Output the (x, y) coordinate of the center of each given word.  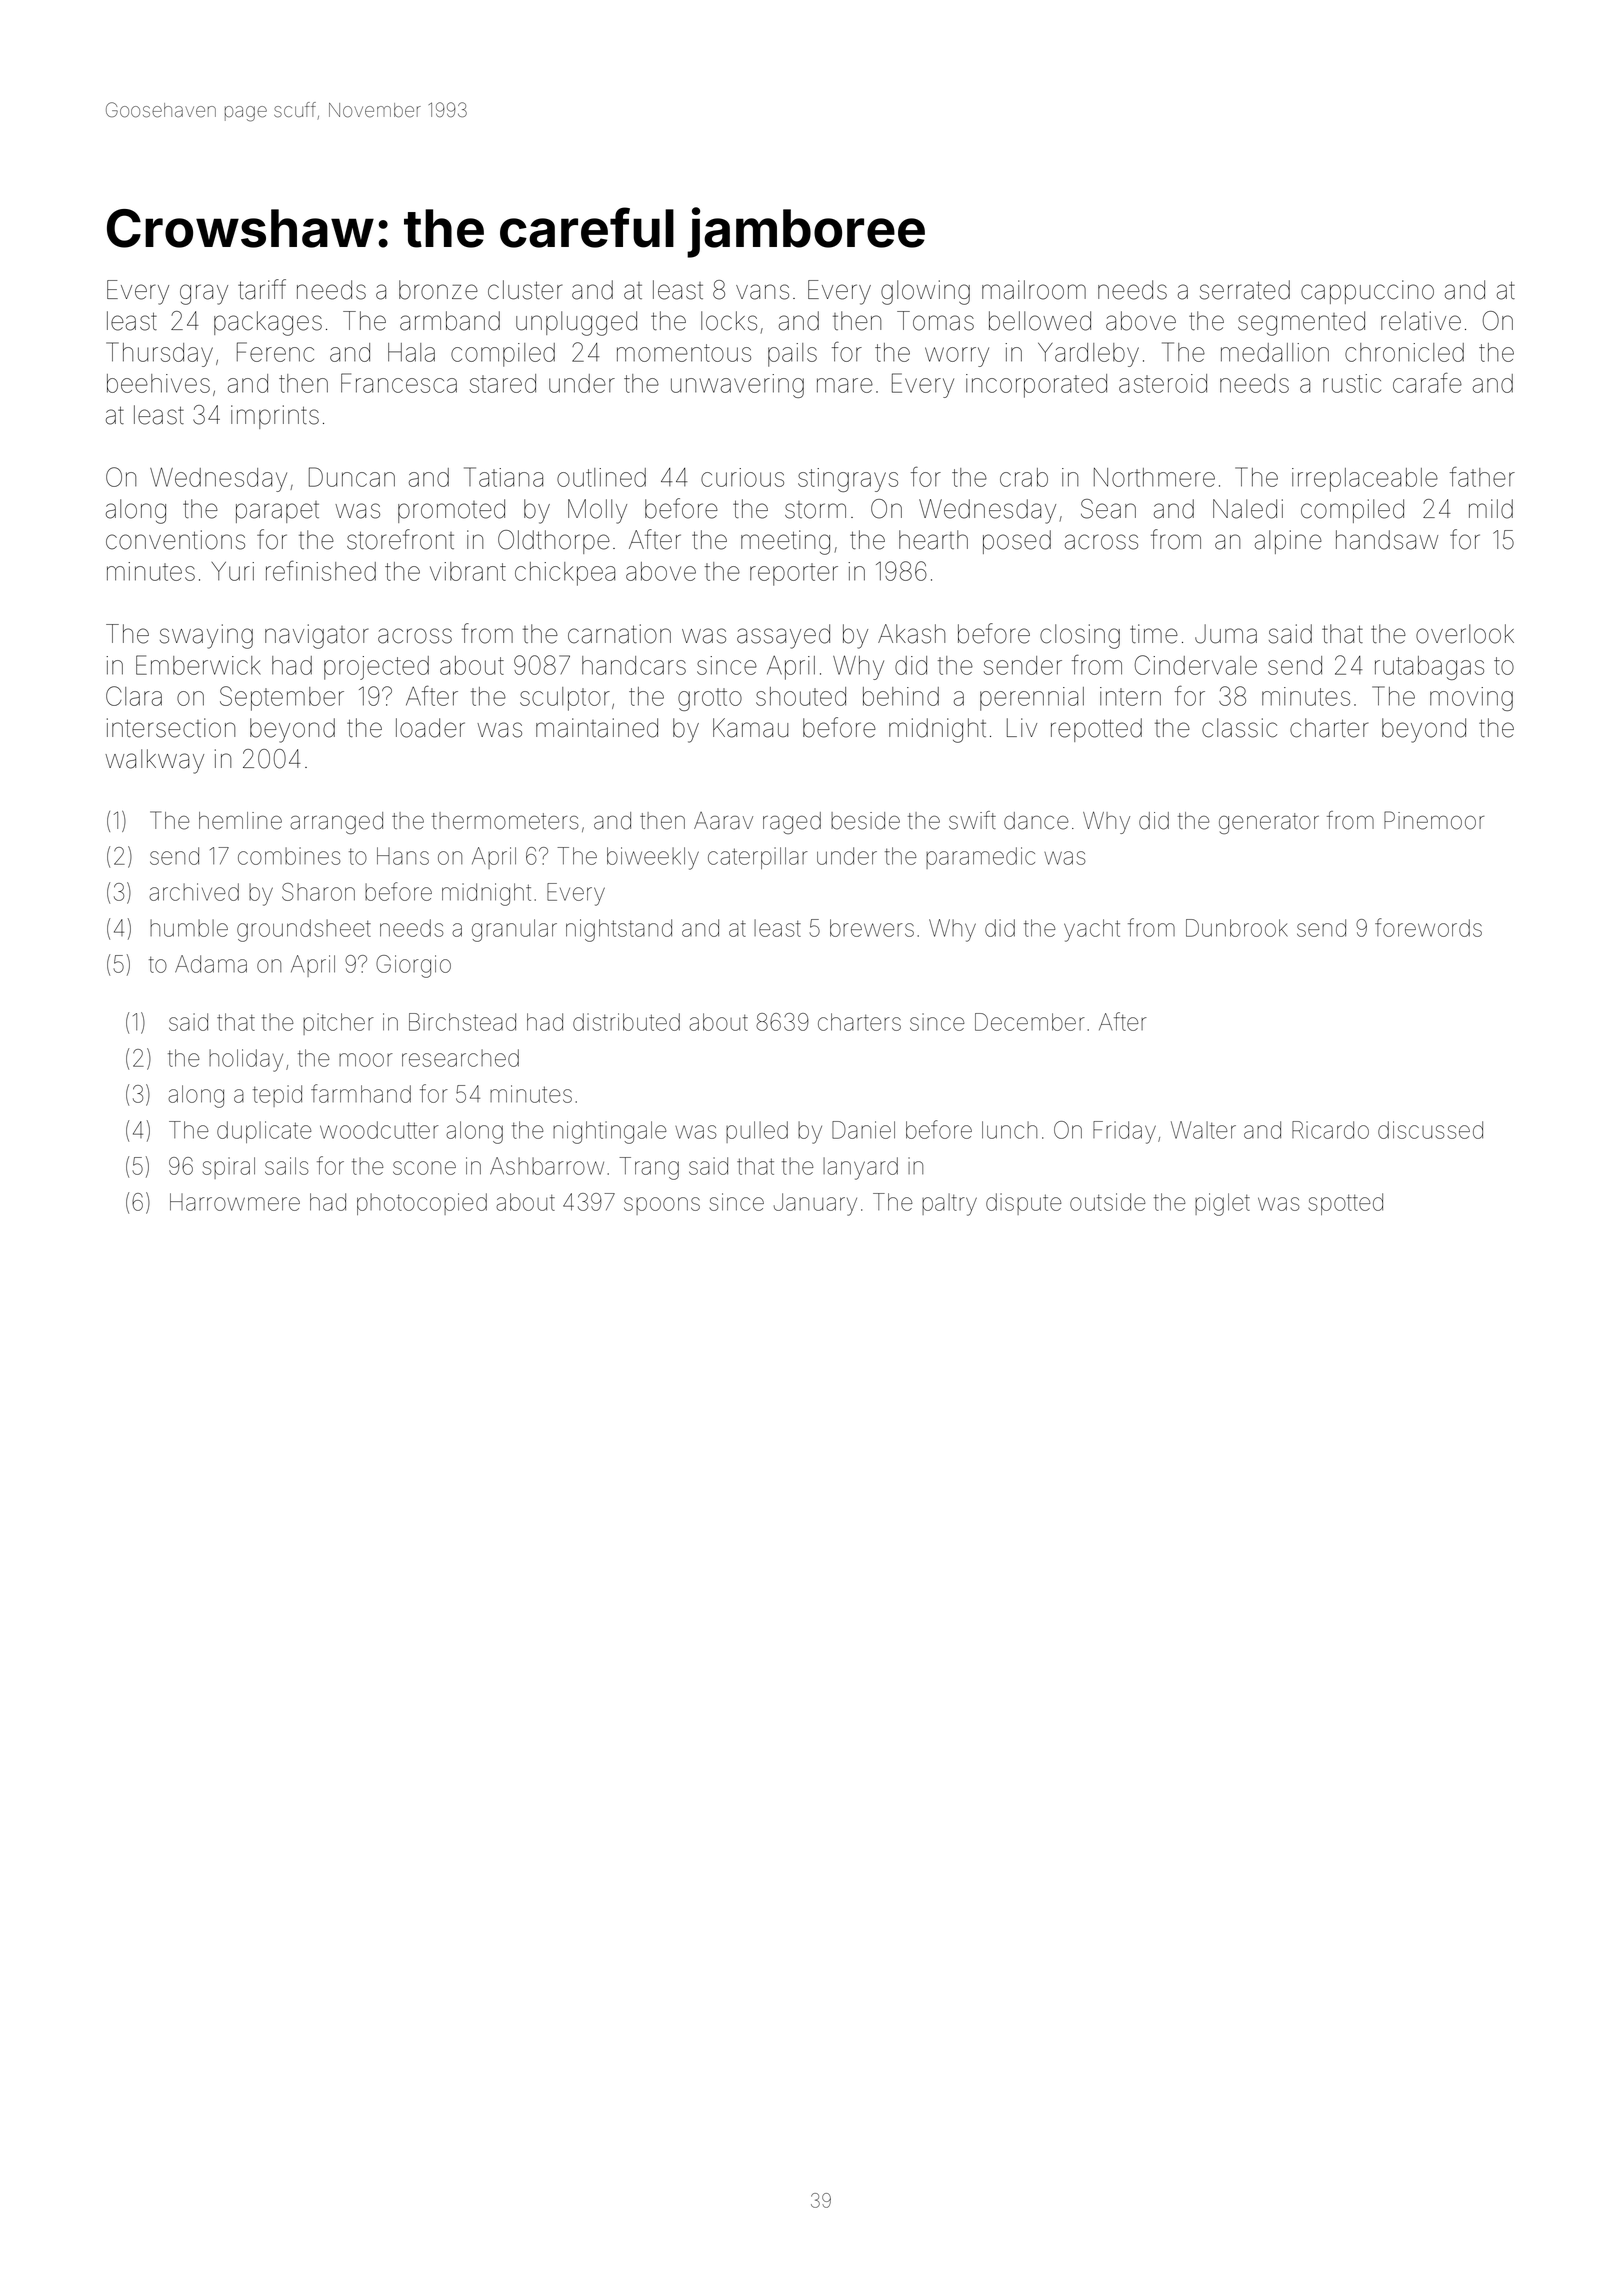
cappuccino (1367, 292)
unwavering (737, 386)
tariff (262, 289)
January (815, 1204)
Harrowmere (235, 1202)
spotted (1346, 1204)
